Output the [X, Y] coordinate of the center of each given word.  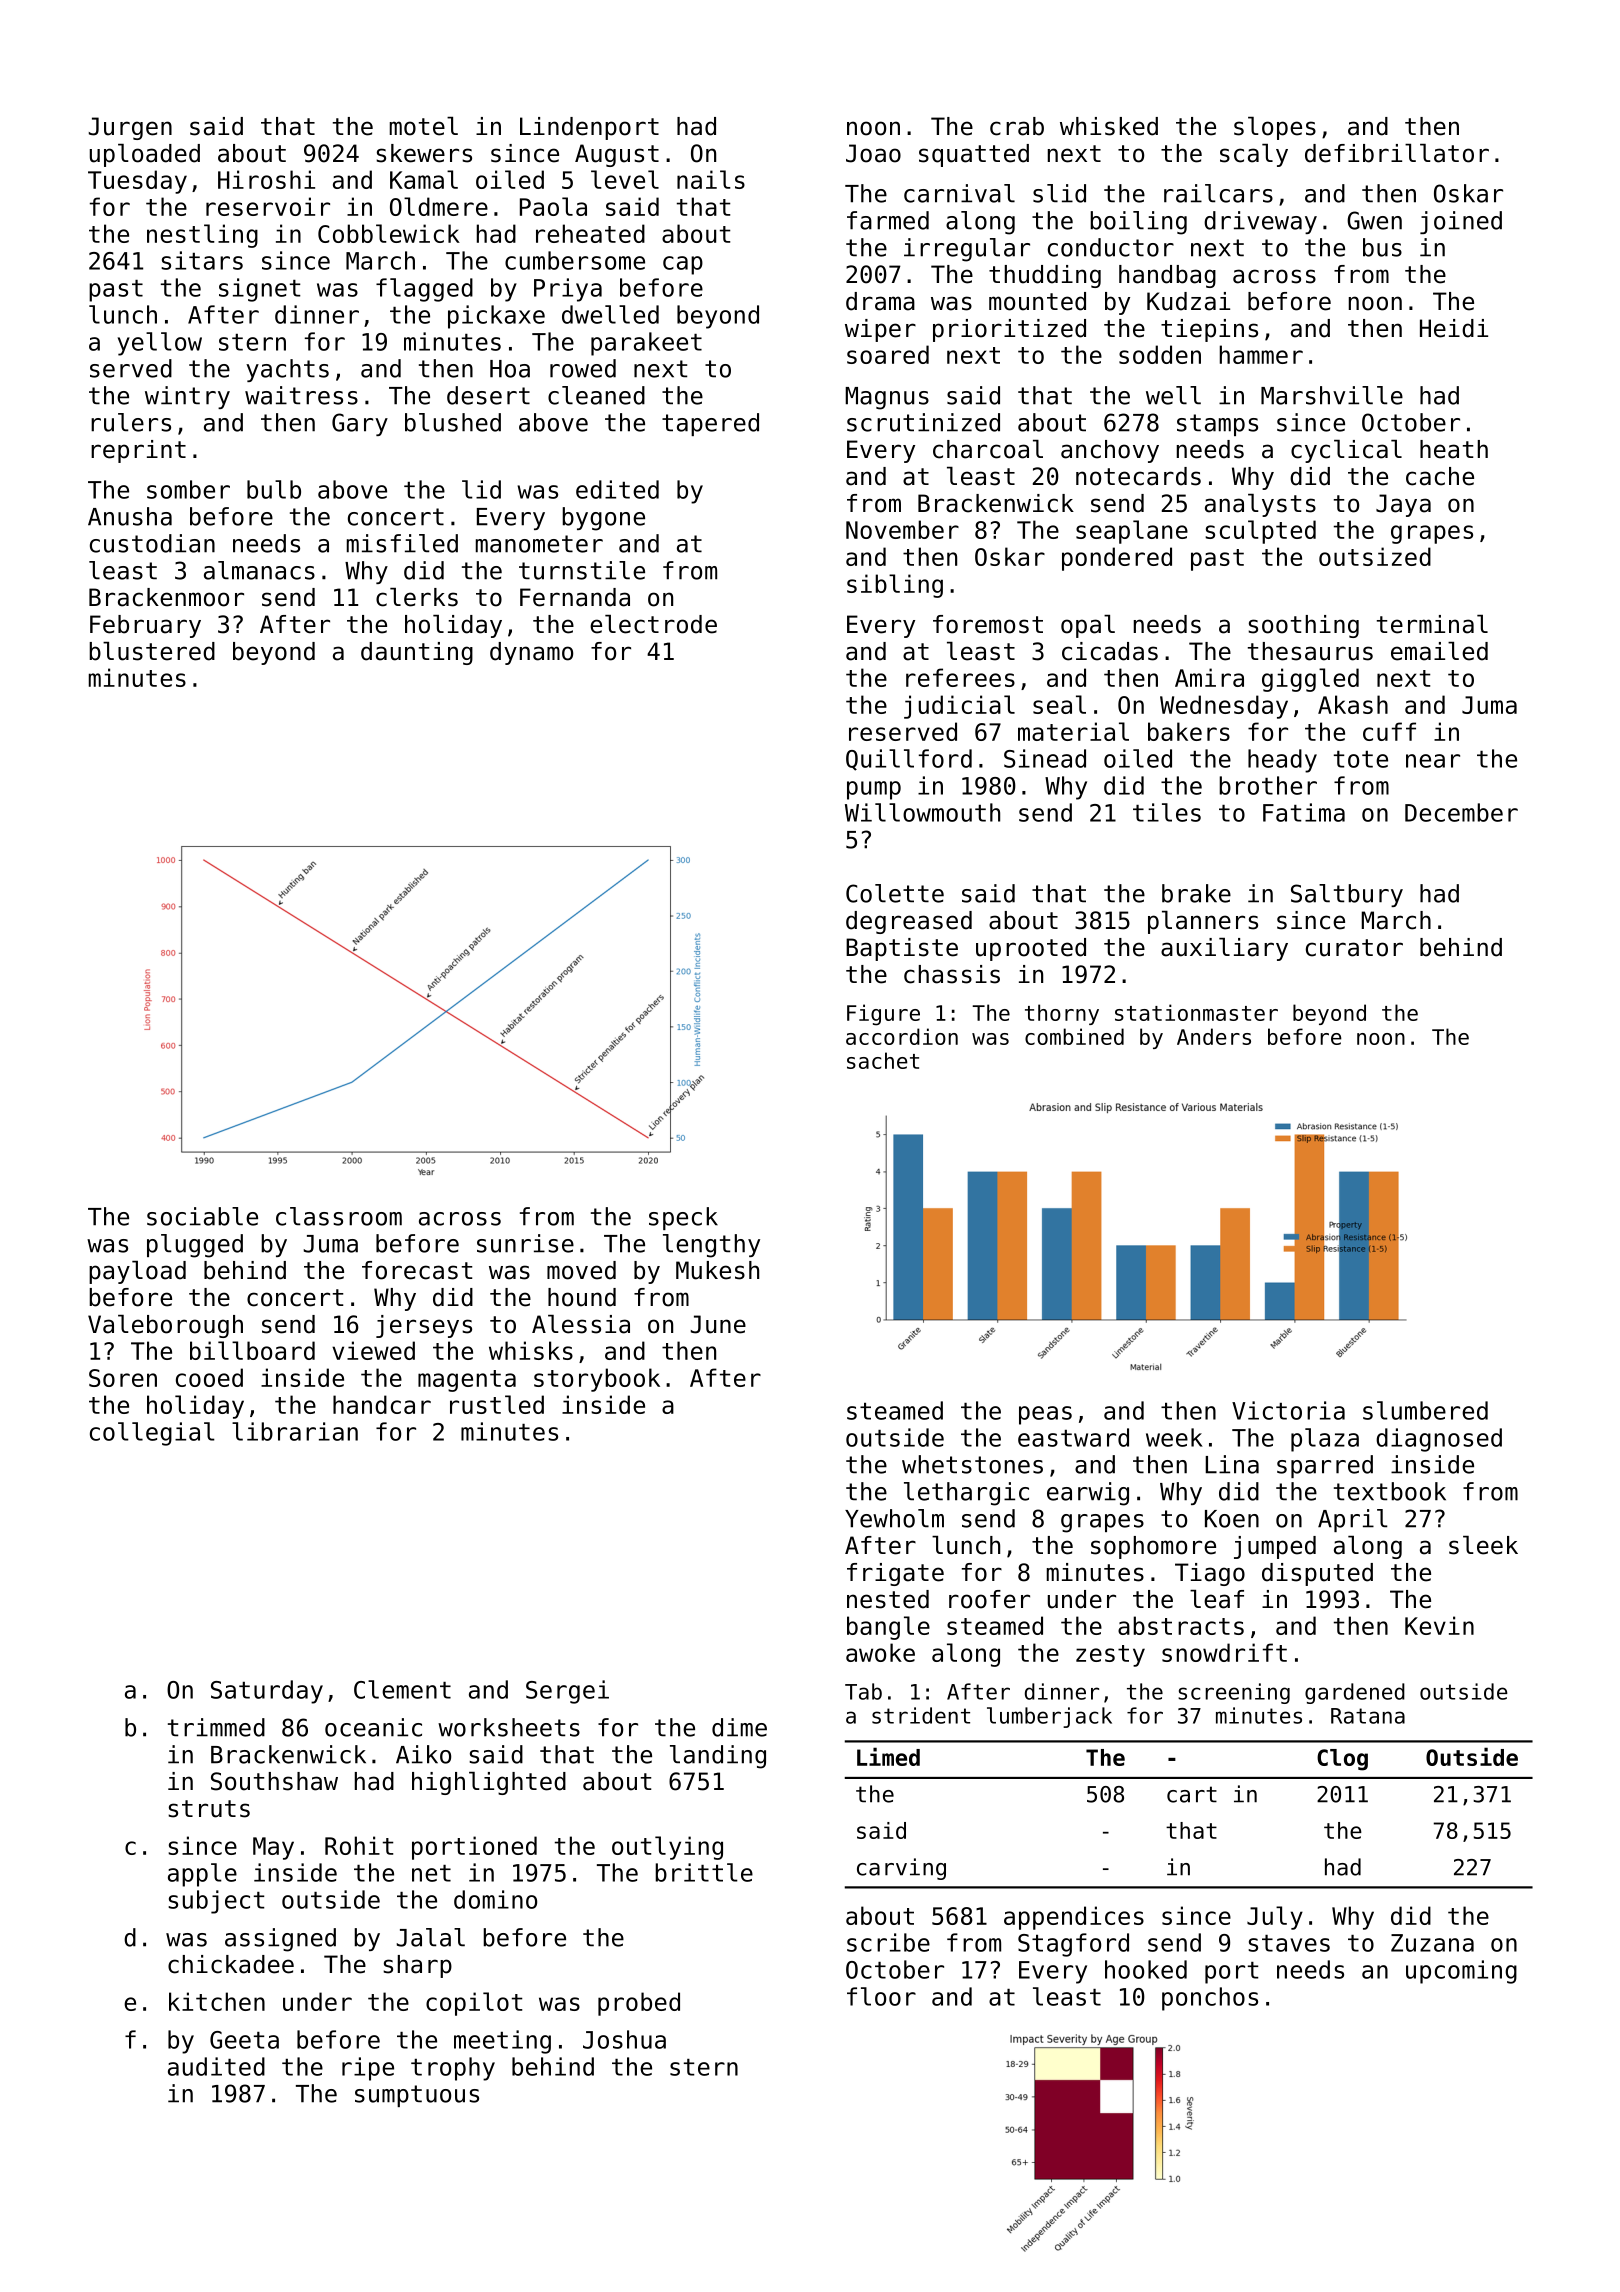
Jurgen [130, 128]
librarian [295, 1431]
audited [216, 2066]
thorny [1062, 1014]
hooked [1146, 1969]
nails [711, 179]
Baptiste [902, 949]
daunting [417, 653]
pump [874, 790]
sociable [202, 1216]
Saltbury [1347, 895]
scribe [888, 1942]
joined [1461, 222]
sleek [1483, 1545]
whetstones [972, 1464]
